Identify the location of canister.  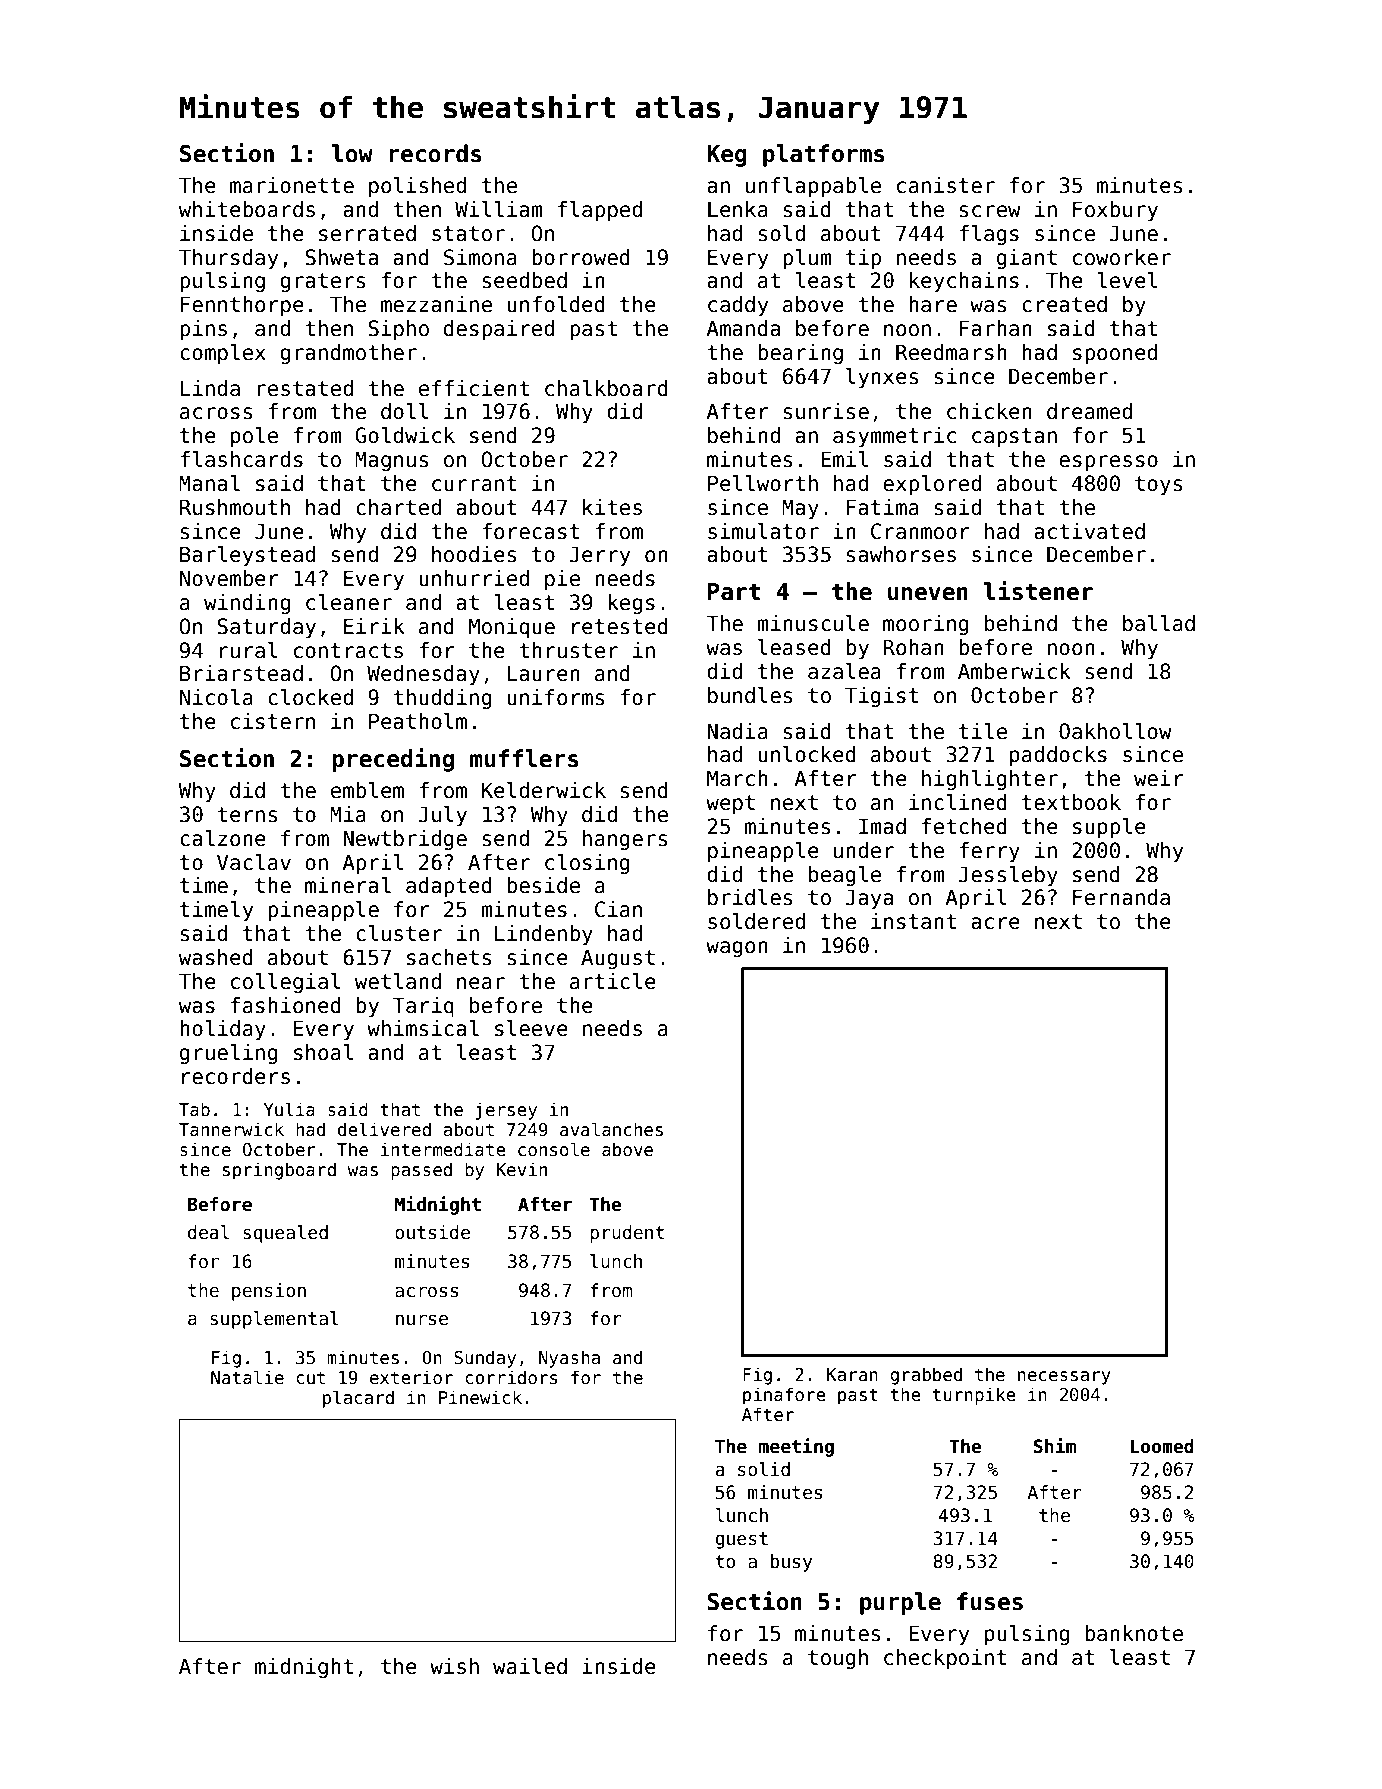
(946, 185).
